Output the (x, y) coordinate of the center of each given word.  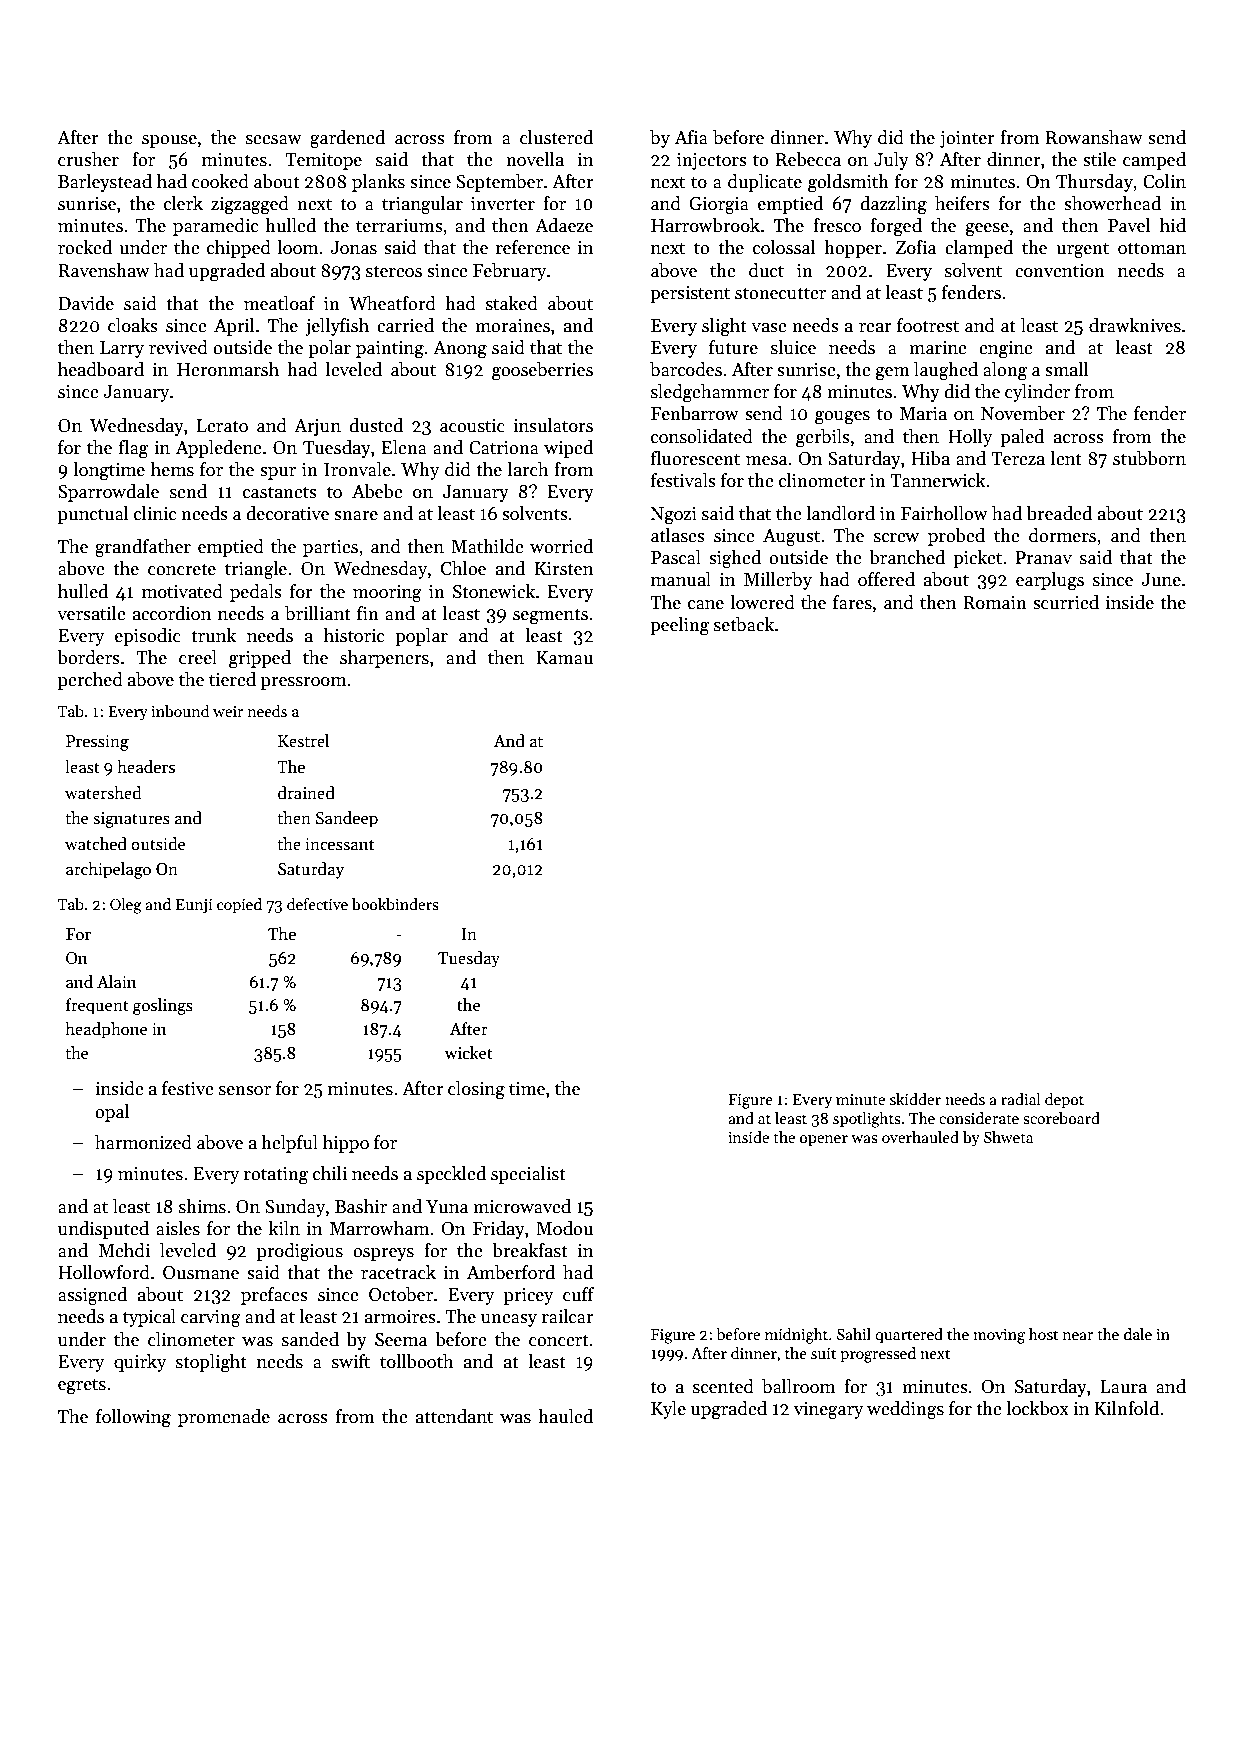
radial (1020, 1099)
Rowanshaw (1094, 137)
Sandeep (347, 819)
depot (1064, 1100)
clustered (556, 137)
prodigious (300, 1252)
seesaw (274, 140)
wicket (469, 1053)
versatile (91, 613)
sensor (245, 1091)
